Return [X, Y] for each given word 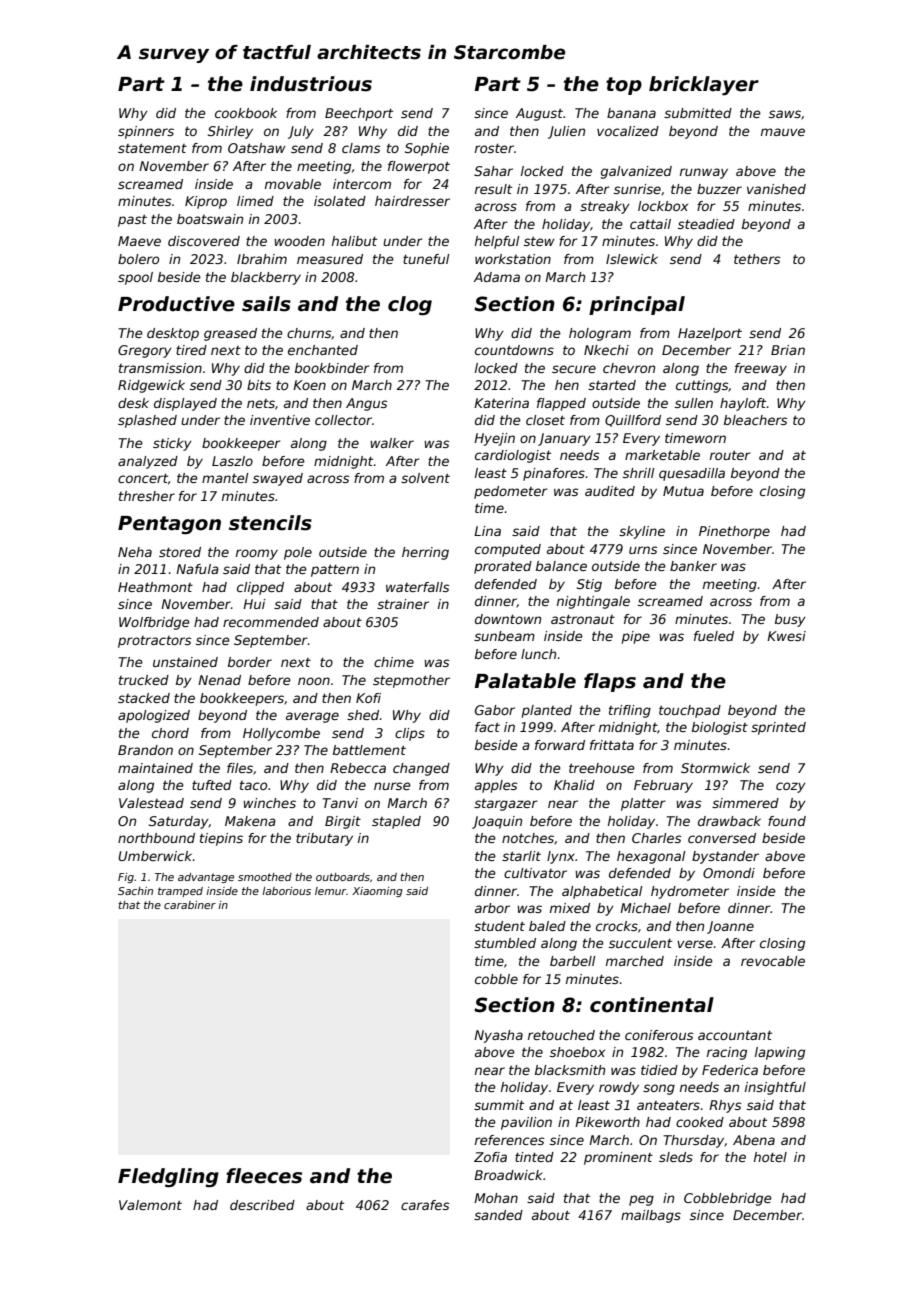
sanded [498, 1215]
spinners [146, 132]
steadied [706, 224]
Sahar [493, 171]
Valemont [150, 1205]
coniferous [659, 1035]
